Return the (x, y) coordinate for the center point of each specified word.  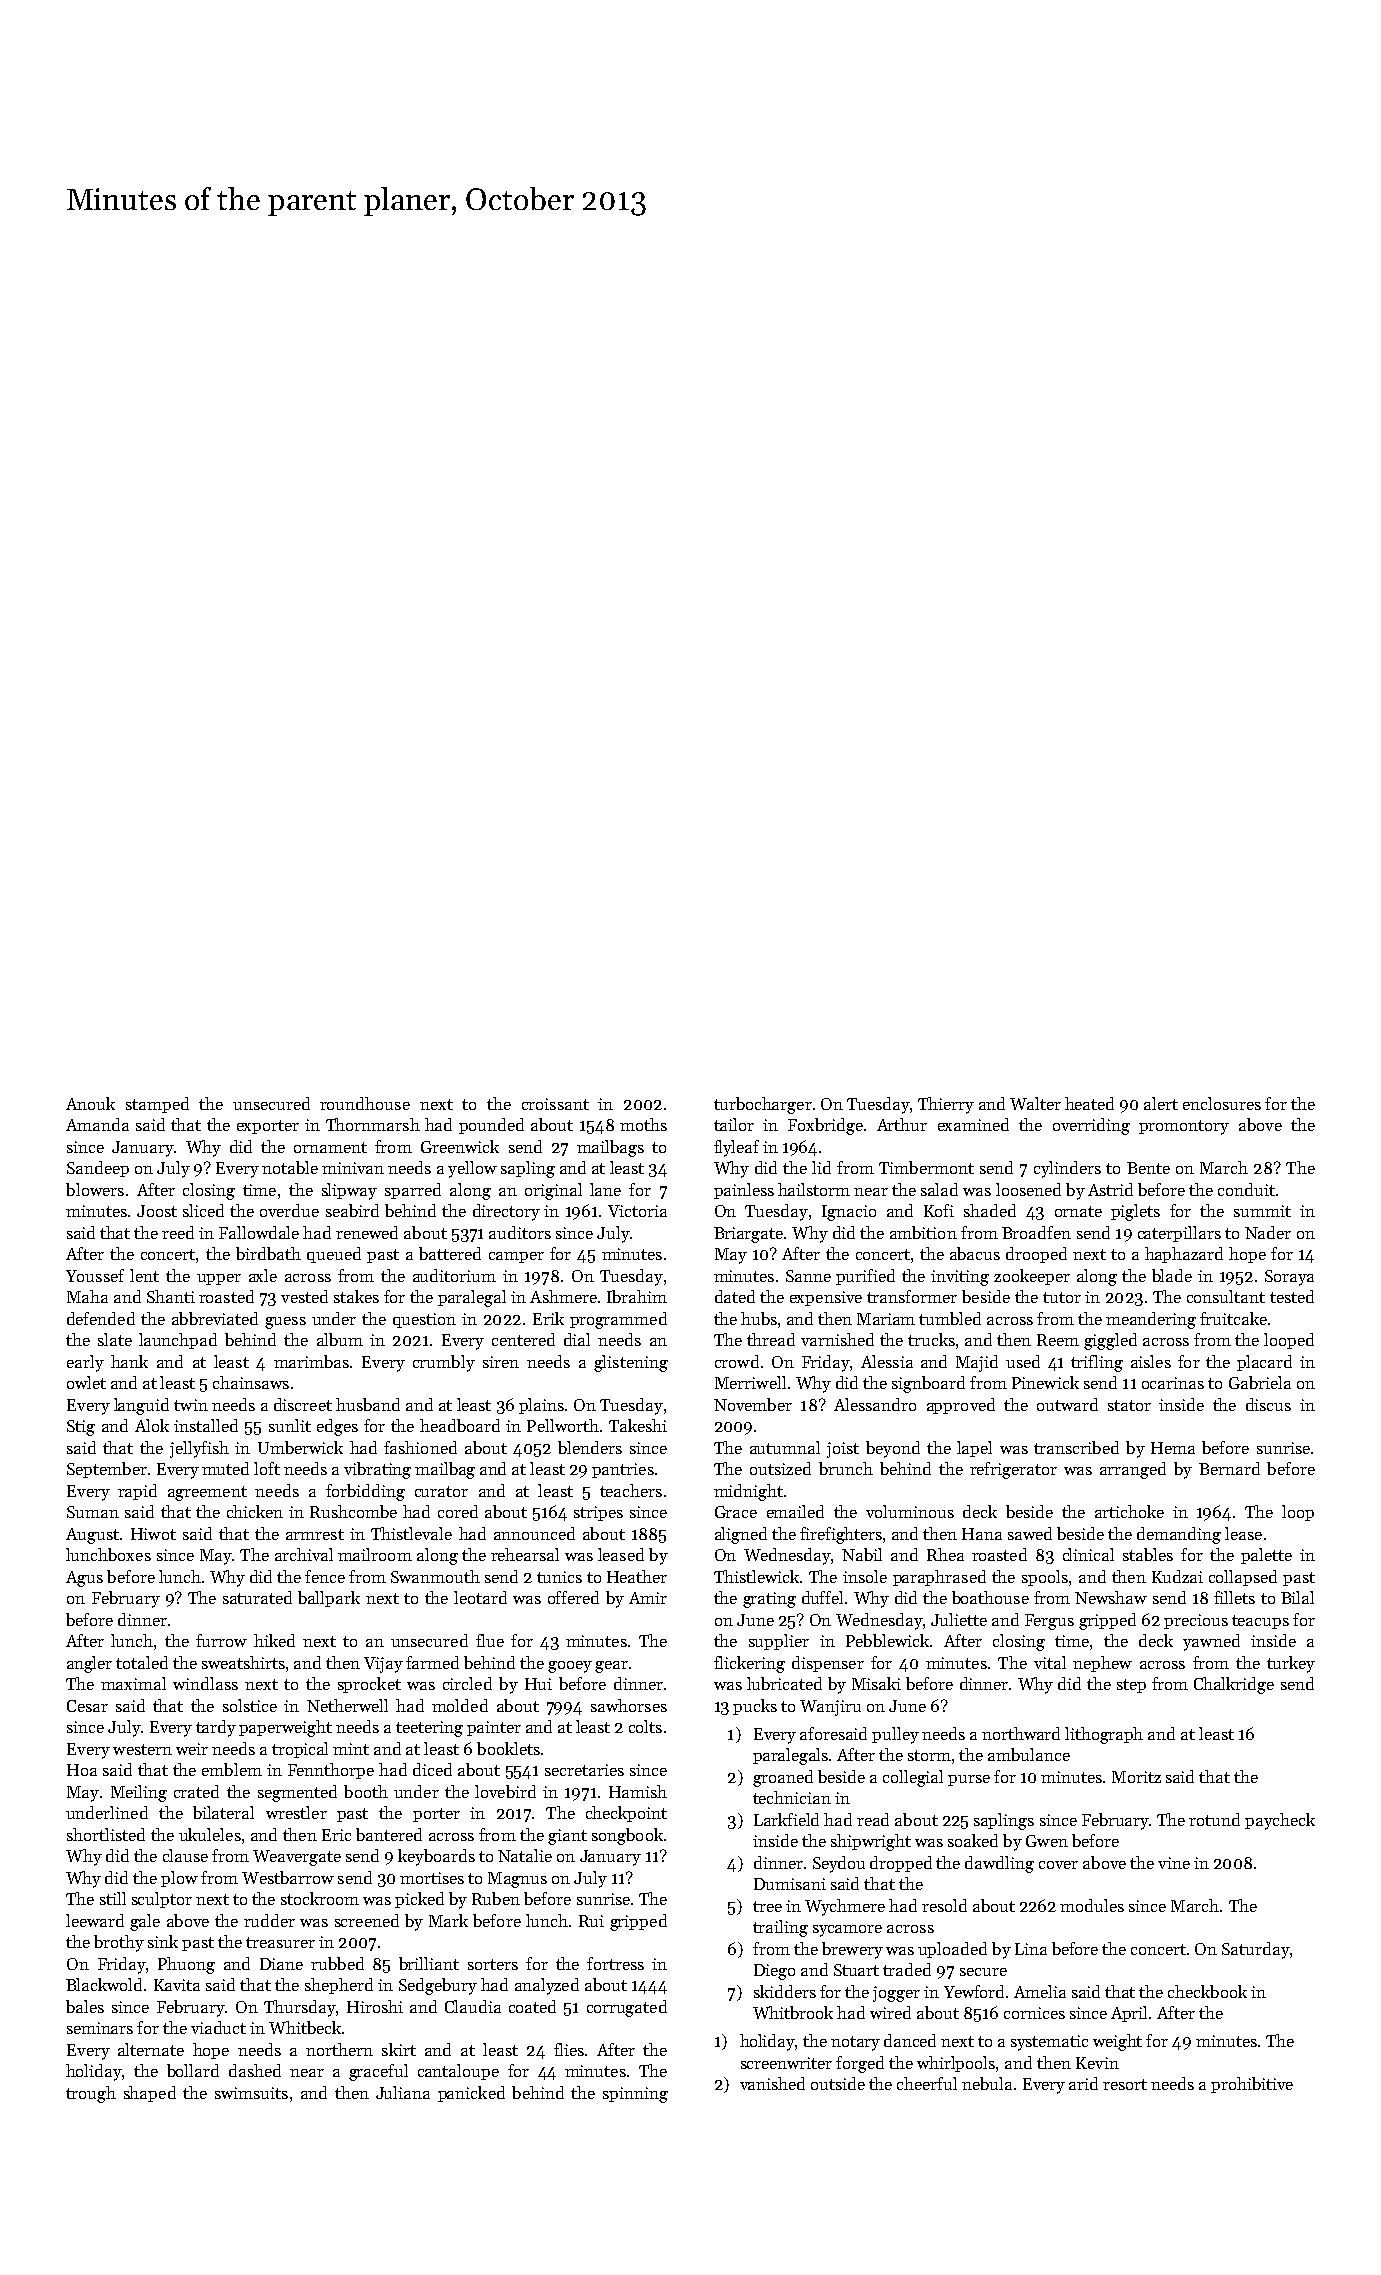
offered (573, 1597)
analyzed (547, 1986)
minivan (353, 1168)
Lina (1031, 1949)
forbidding (365, 1492)
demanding (1179, 1535)
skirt (399, 2049)
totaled (142, 1662)
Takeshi (638, 1425)
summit (1262, 1211)
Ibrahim (637, 1296)
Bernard (1229, 1468)
